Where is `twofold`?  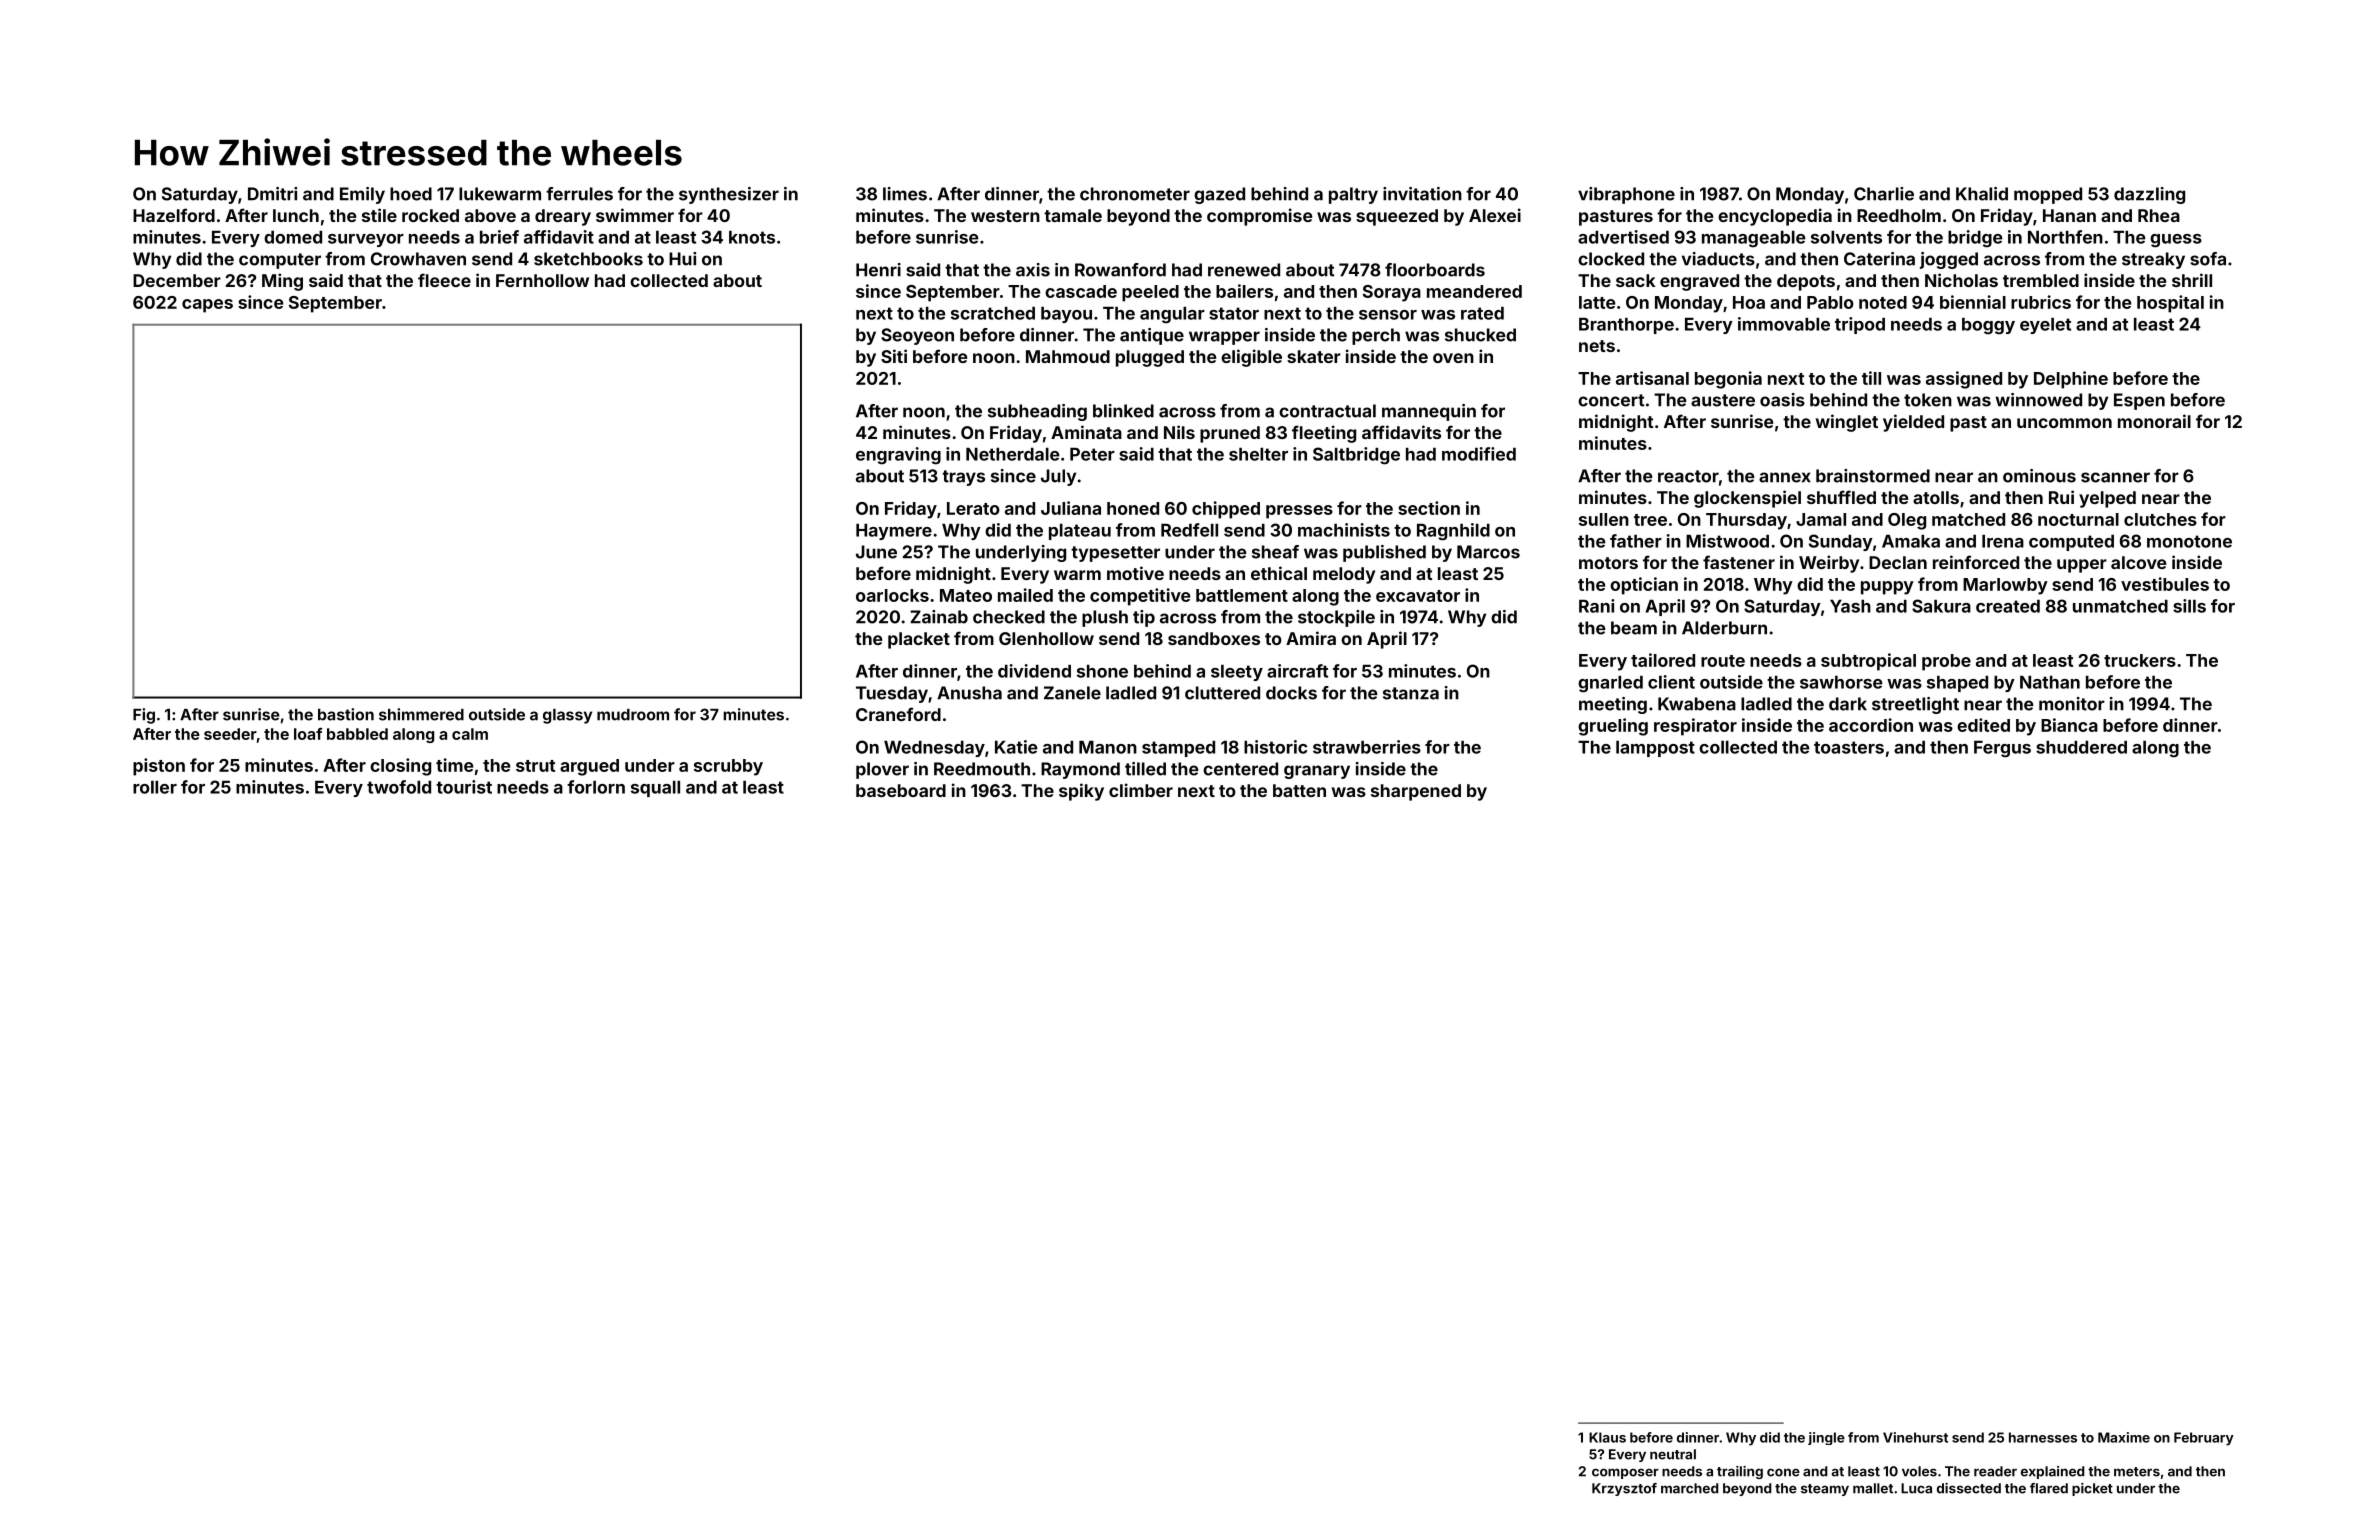 twofold is located at coordinates (399, 787).
